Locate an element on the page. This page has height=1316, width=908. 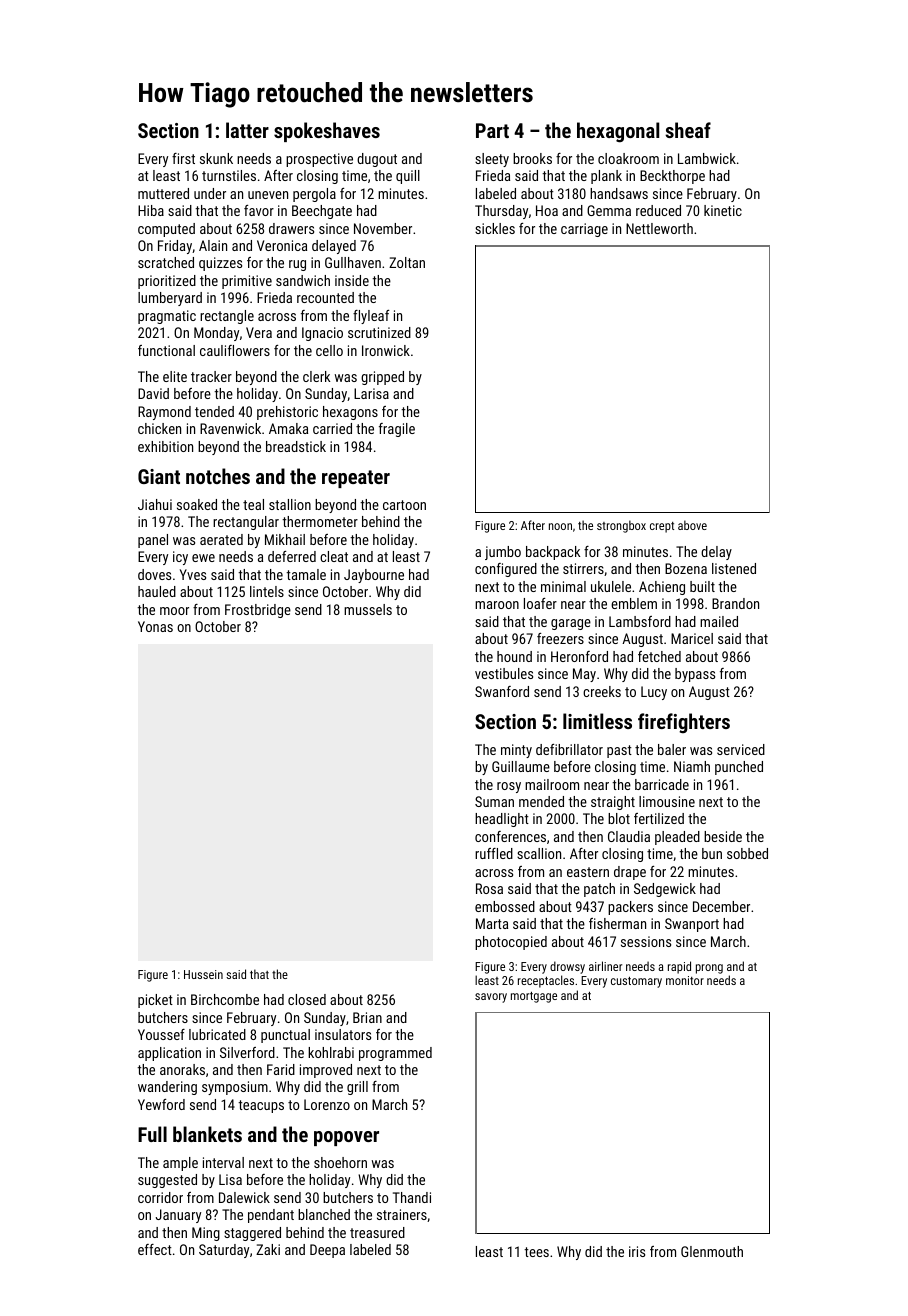
above is located at coordinates (692, 525).
